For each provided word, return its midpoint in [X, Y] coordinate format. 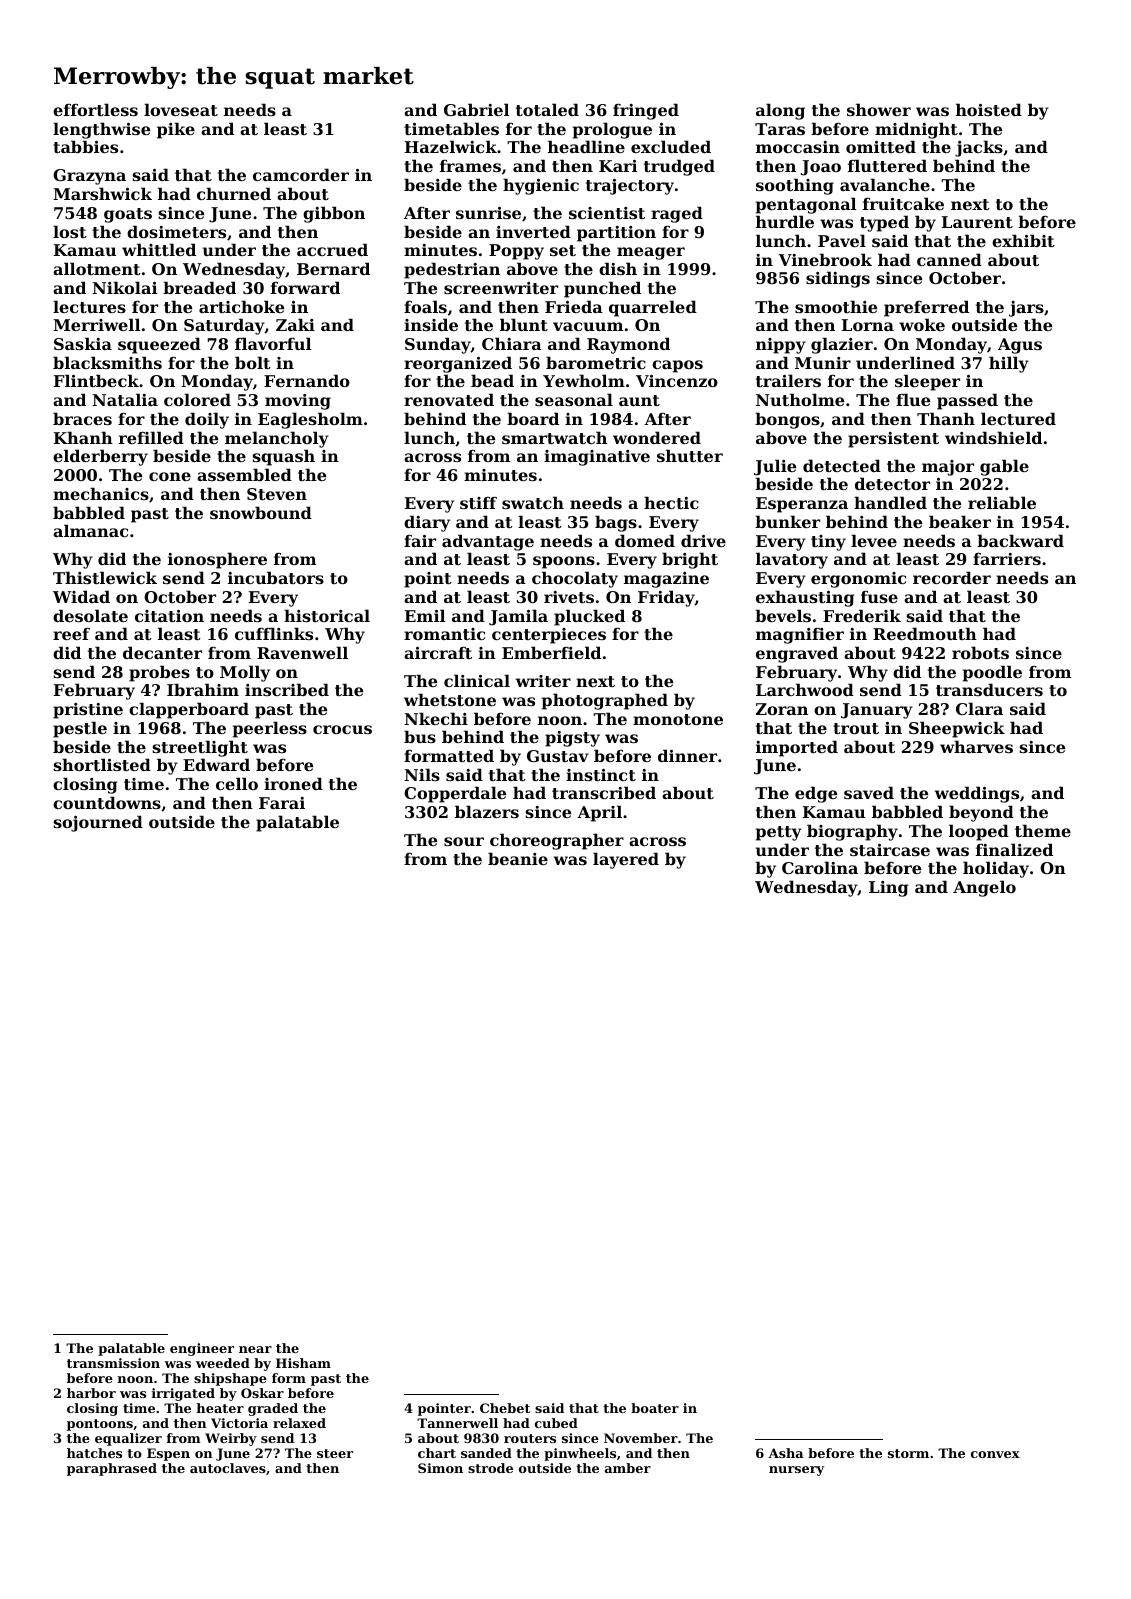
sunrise [488, 213]
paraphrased [112, 1469]
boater [655, 1408]
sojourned [98, 823]
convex [995, 1454]
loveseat [181, 109]
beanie [518, 858]
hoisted [989, 109]
